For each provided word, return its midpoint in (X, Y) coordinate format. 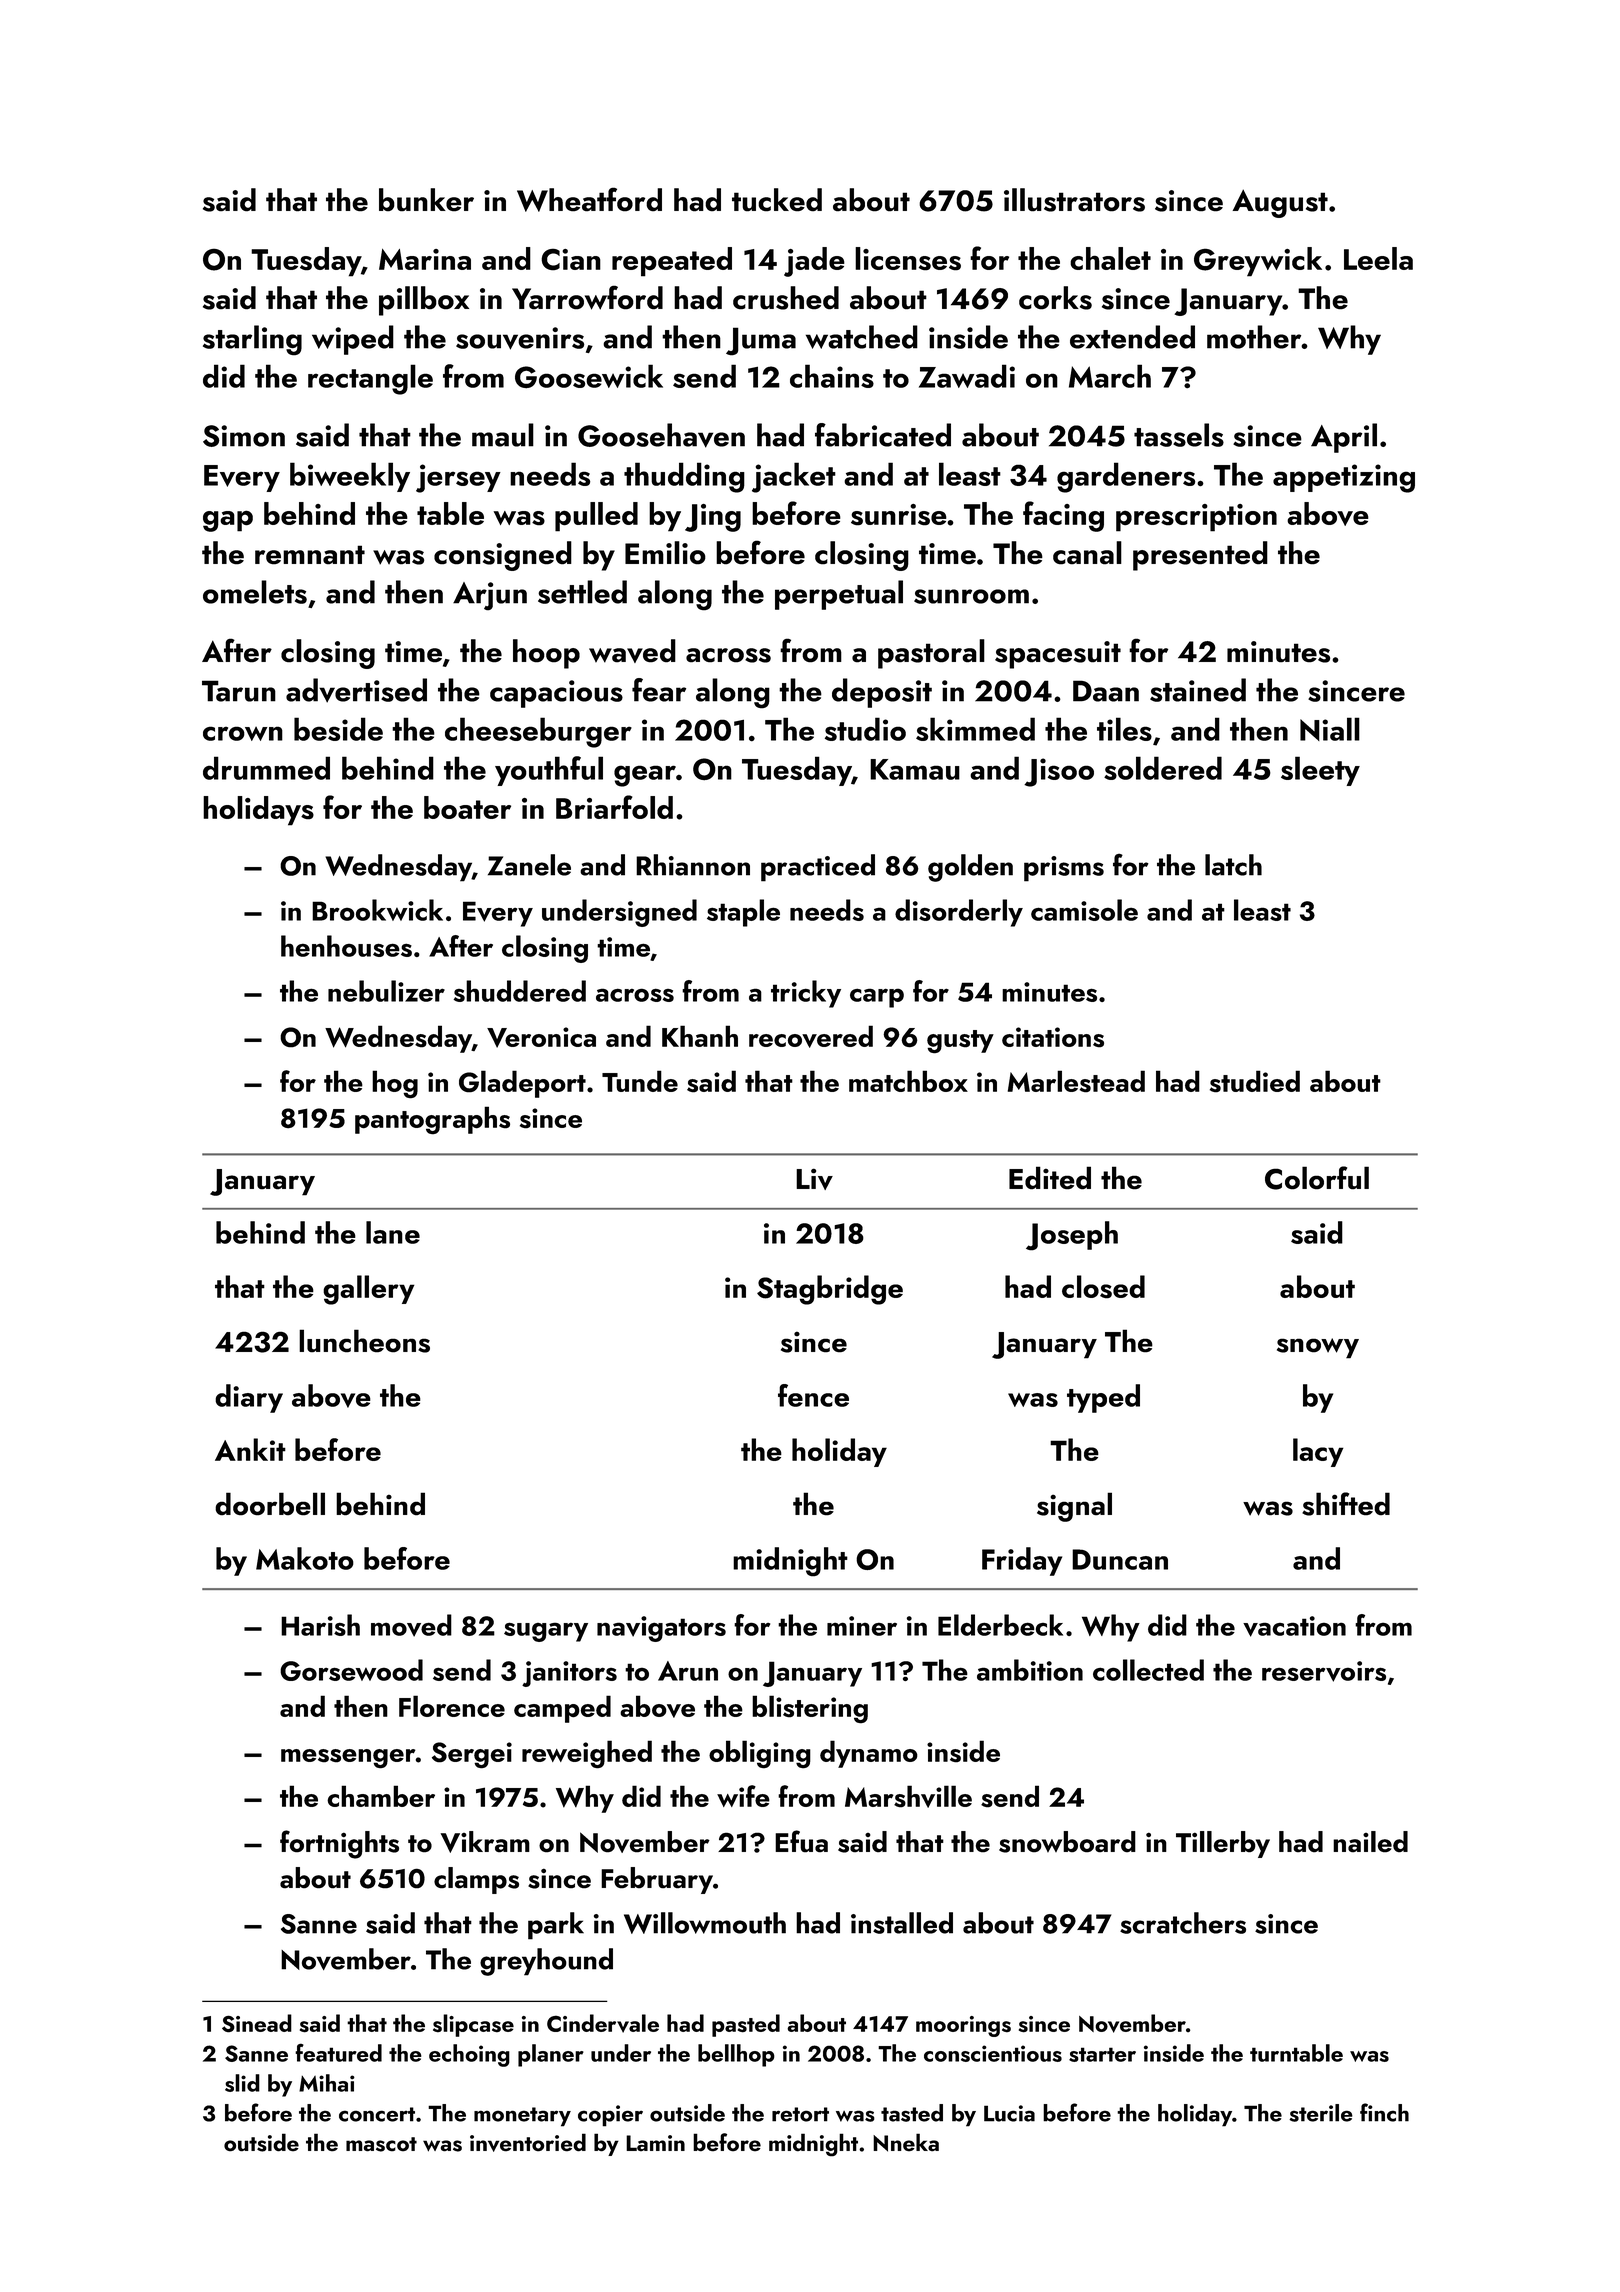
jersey (458, 478)
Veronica (541, 1037)
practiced (818, 868)
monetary (522, 2117)
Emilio (665, 553)
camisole (1084, 910)
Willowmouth (705, 1923)
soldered (1163, 768)
